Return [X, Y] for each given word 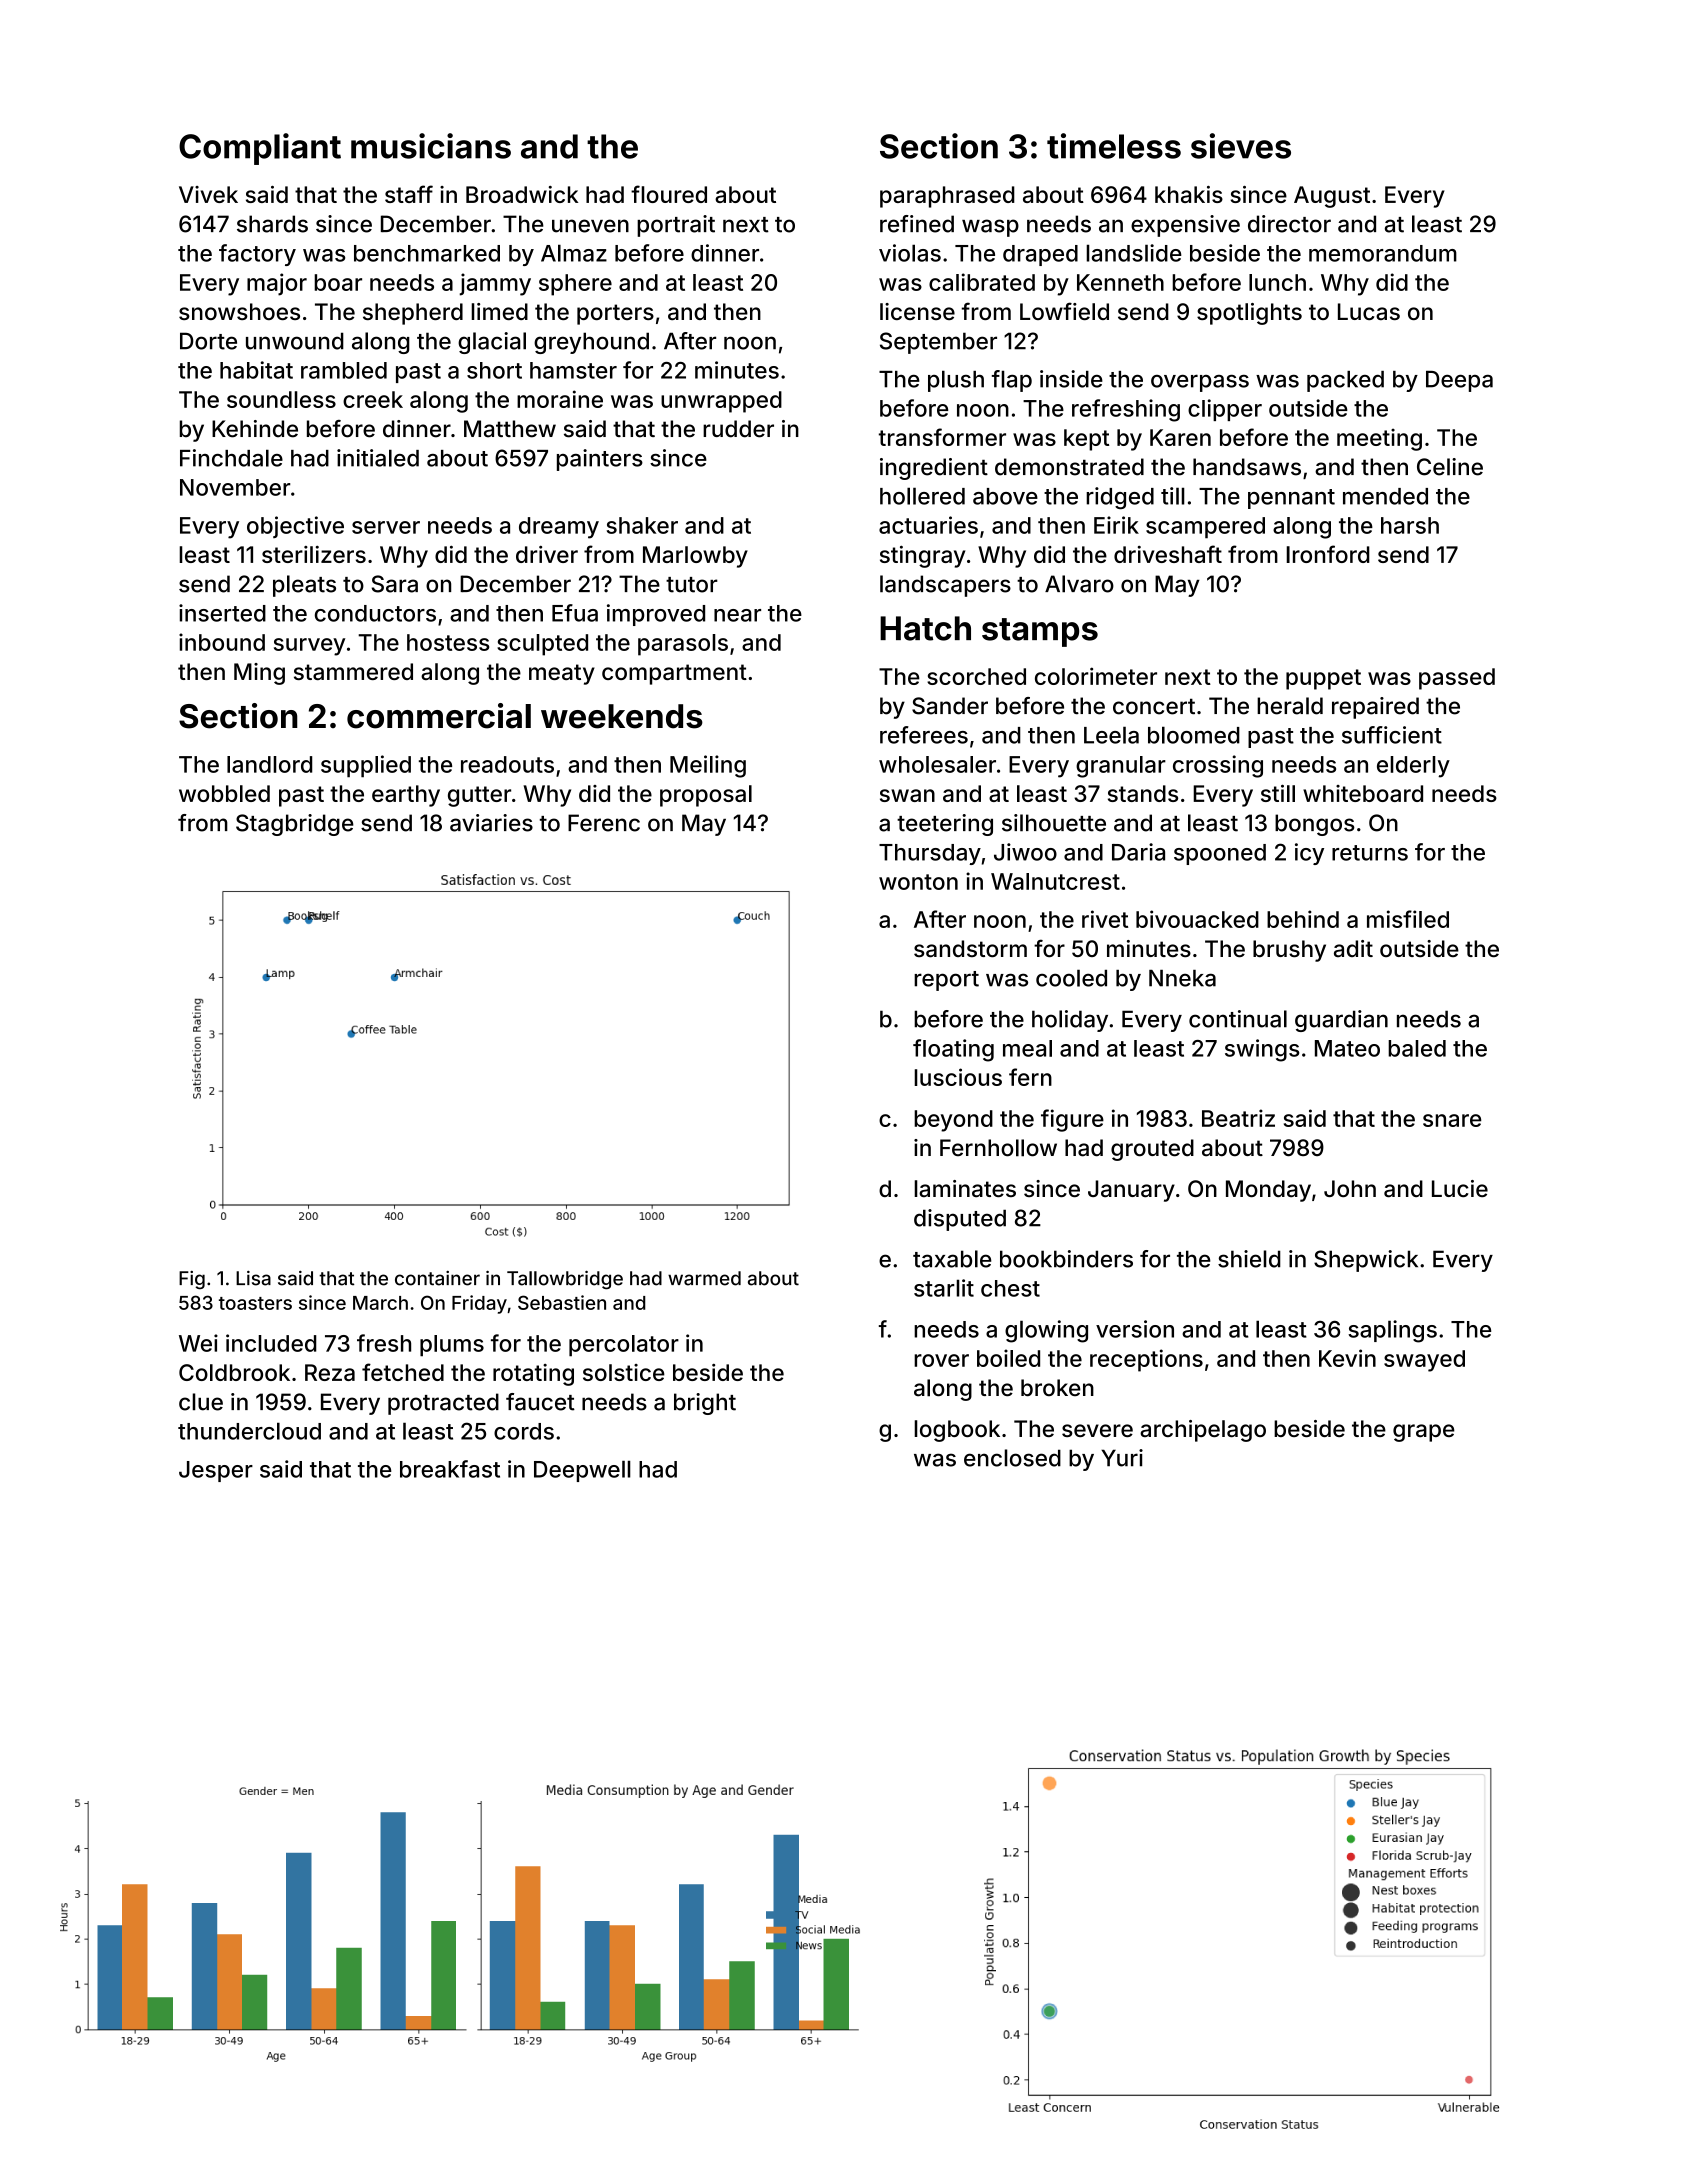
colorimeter [1096, 676]
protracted [443, 1404]
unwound [295, 341]
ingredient [934, 469]
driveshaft [1168, 554]
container [437, 1278]
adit [1353, 949]
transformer [942, 437]
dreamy [559, 528]
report [946, 981]
